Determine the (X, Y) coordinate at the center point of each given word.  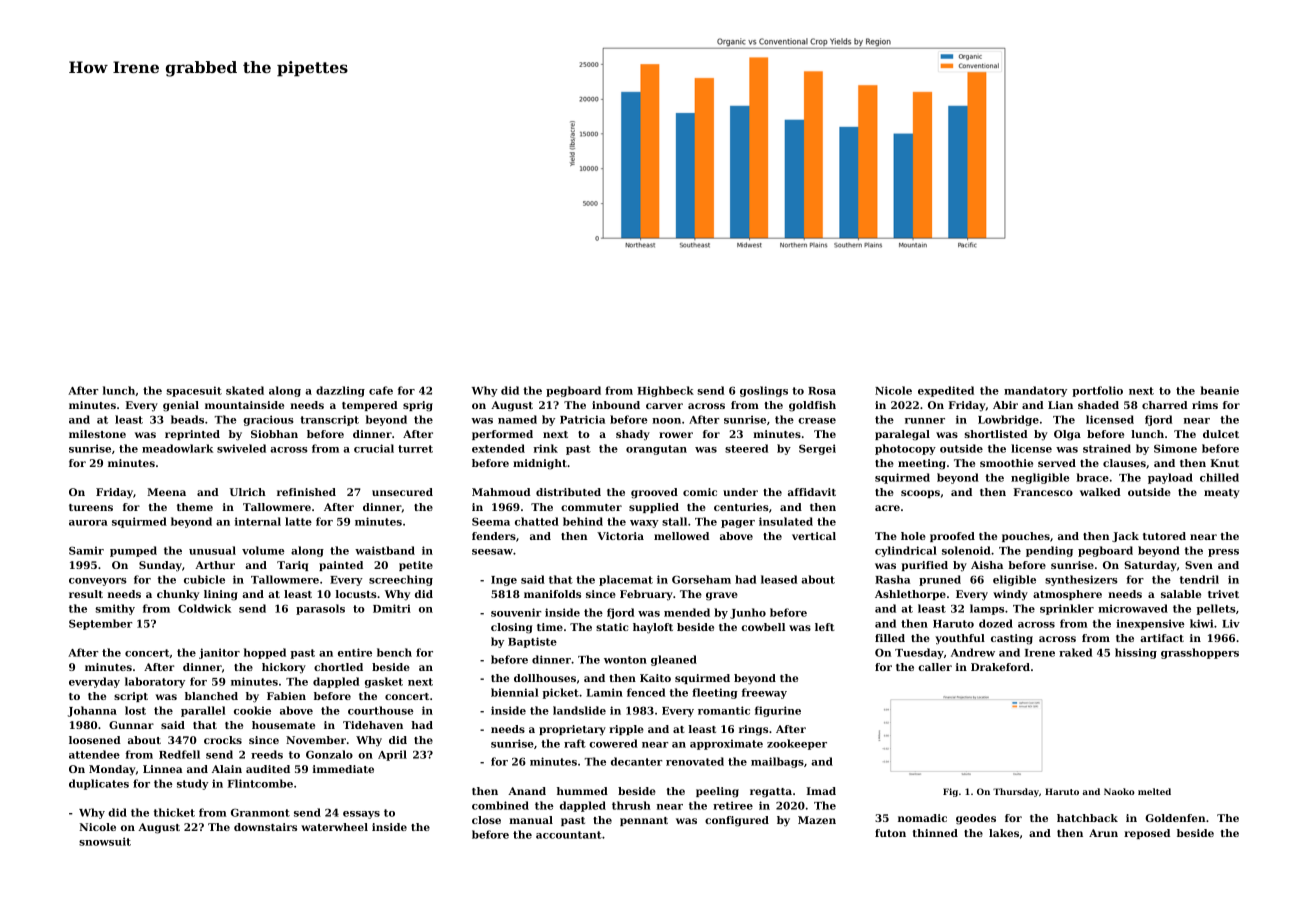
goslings (764, 391)
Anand (527, 791)
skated (245, 390)
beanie (1219, 390)
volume (263, 550)
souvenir (516, 612)
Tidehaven (373, 725)
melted (1154, 791)
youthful (960, 639)
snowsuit (105, 841)
